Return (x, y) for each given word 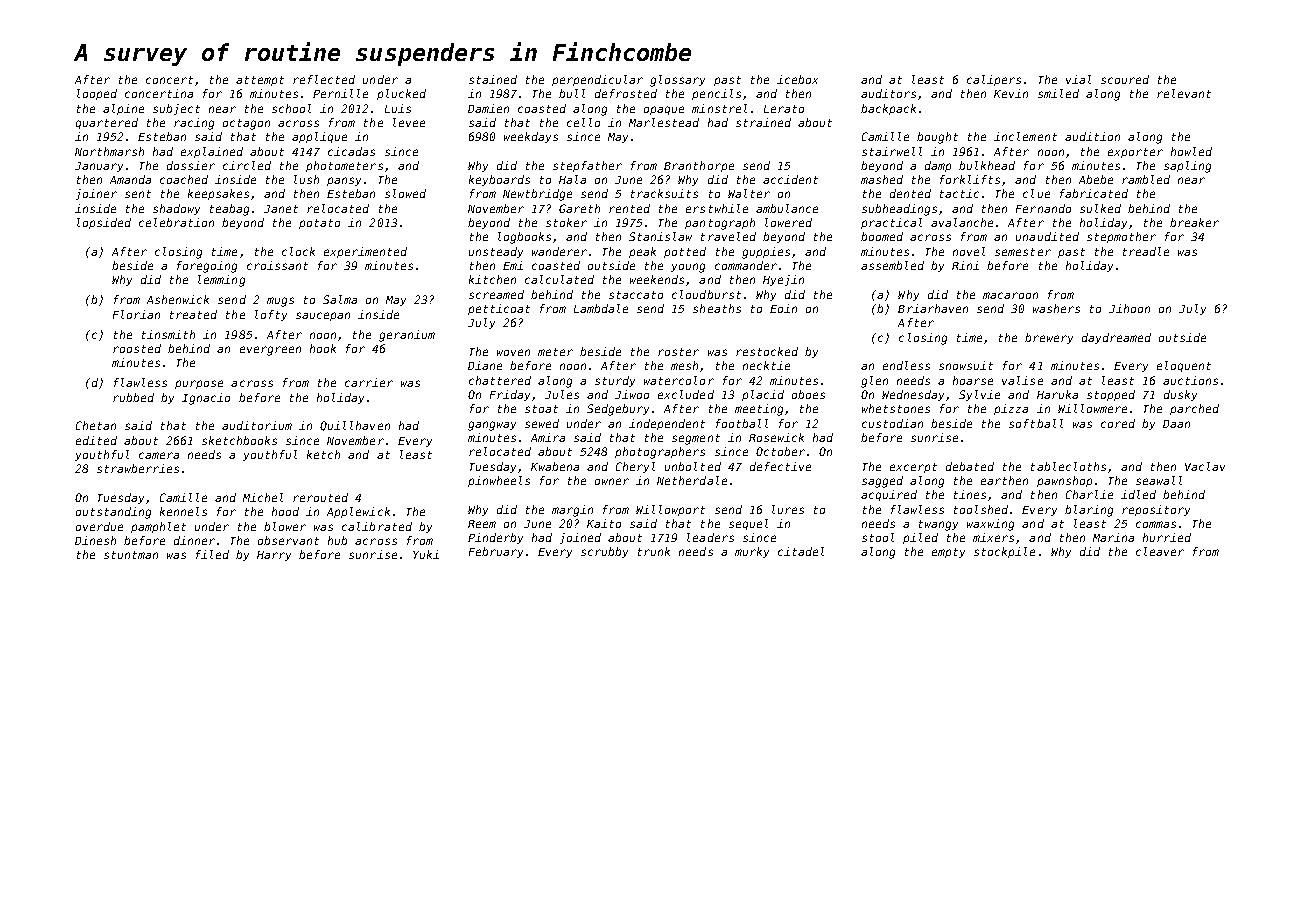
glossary (677, 81)
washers (1056, 308)
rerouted (320, 497)
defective (780, 466)
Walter (749, 193)
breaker (1194, 222)
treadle (1146, 251)
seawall (1159, 480)
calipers (994, 80)
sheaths (717, 308)
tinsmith (168, 334)
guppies (766, 253)
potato (319, 224)
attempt (260, 81)
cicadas (351, 151)
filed (212, 554)
